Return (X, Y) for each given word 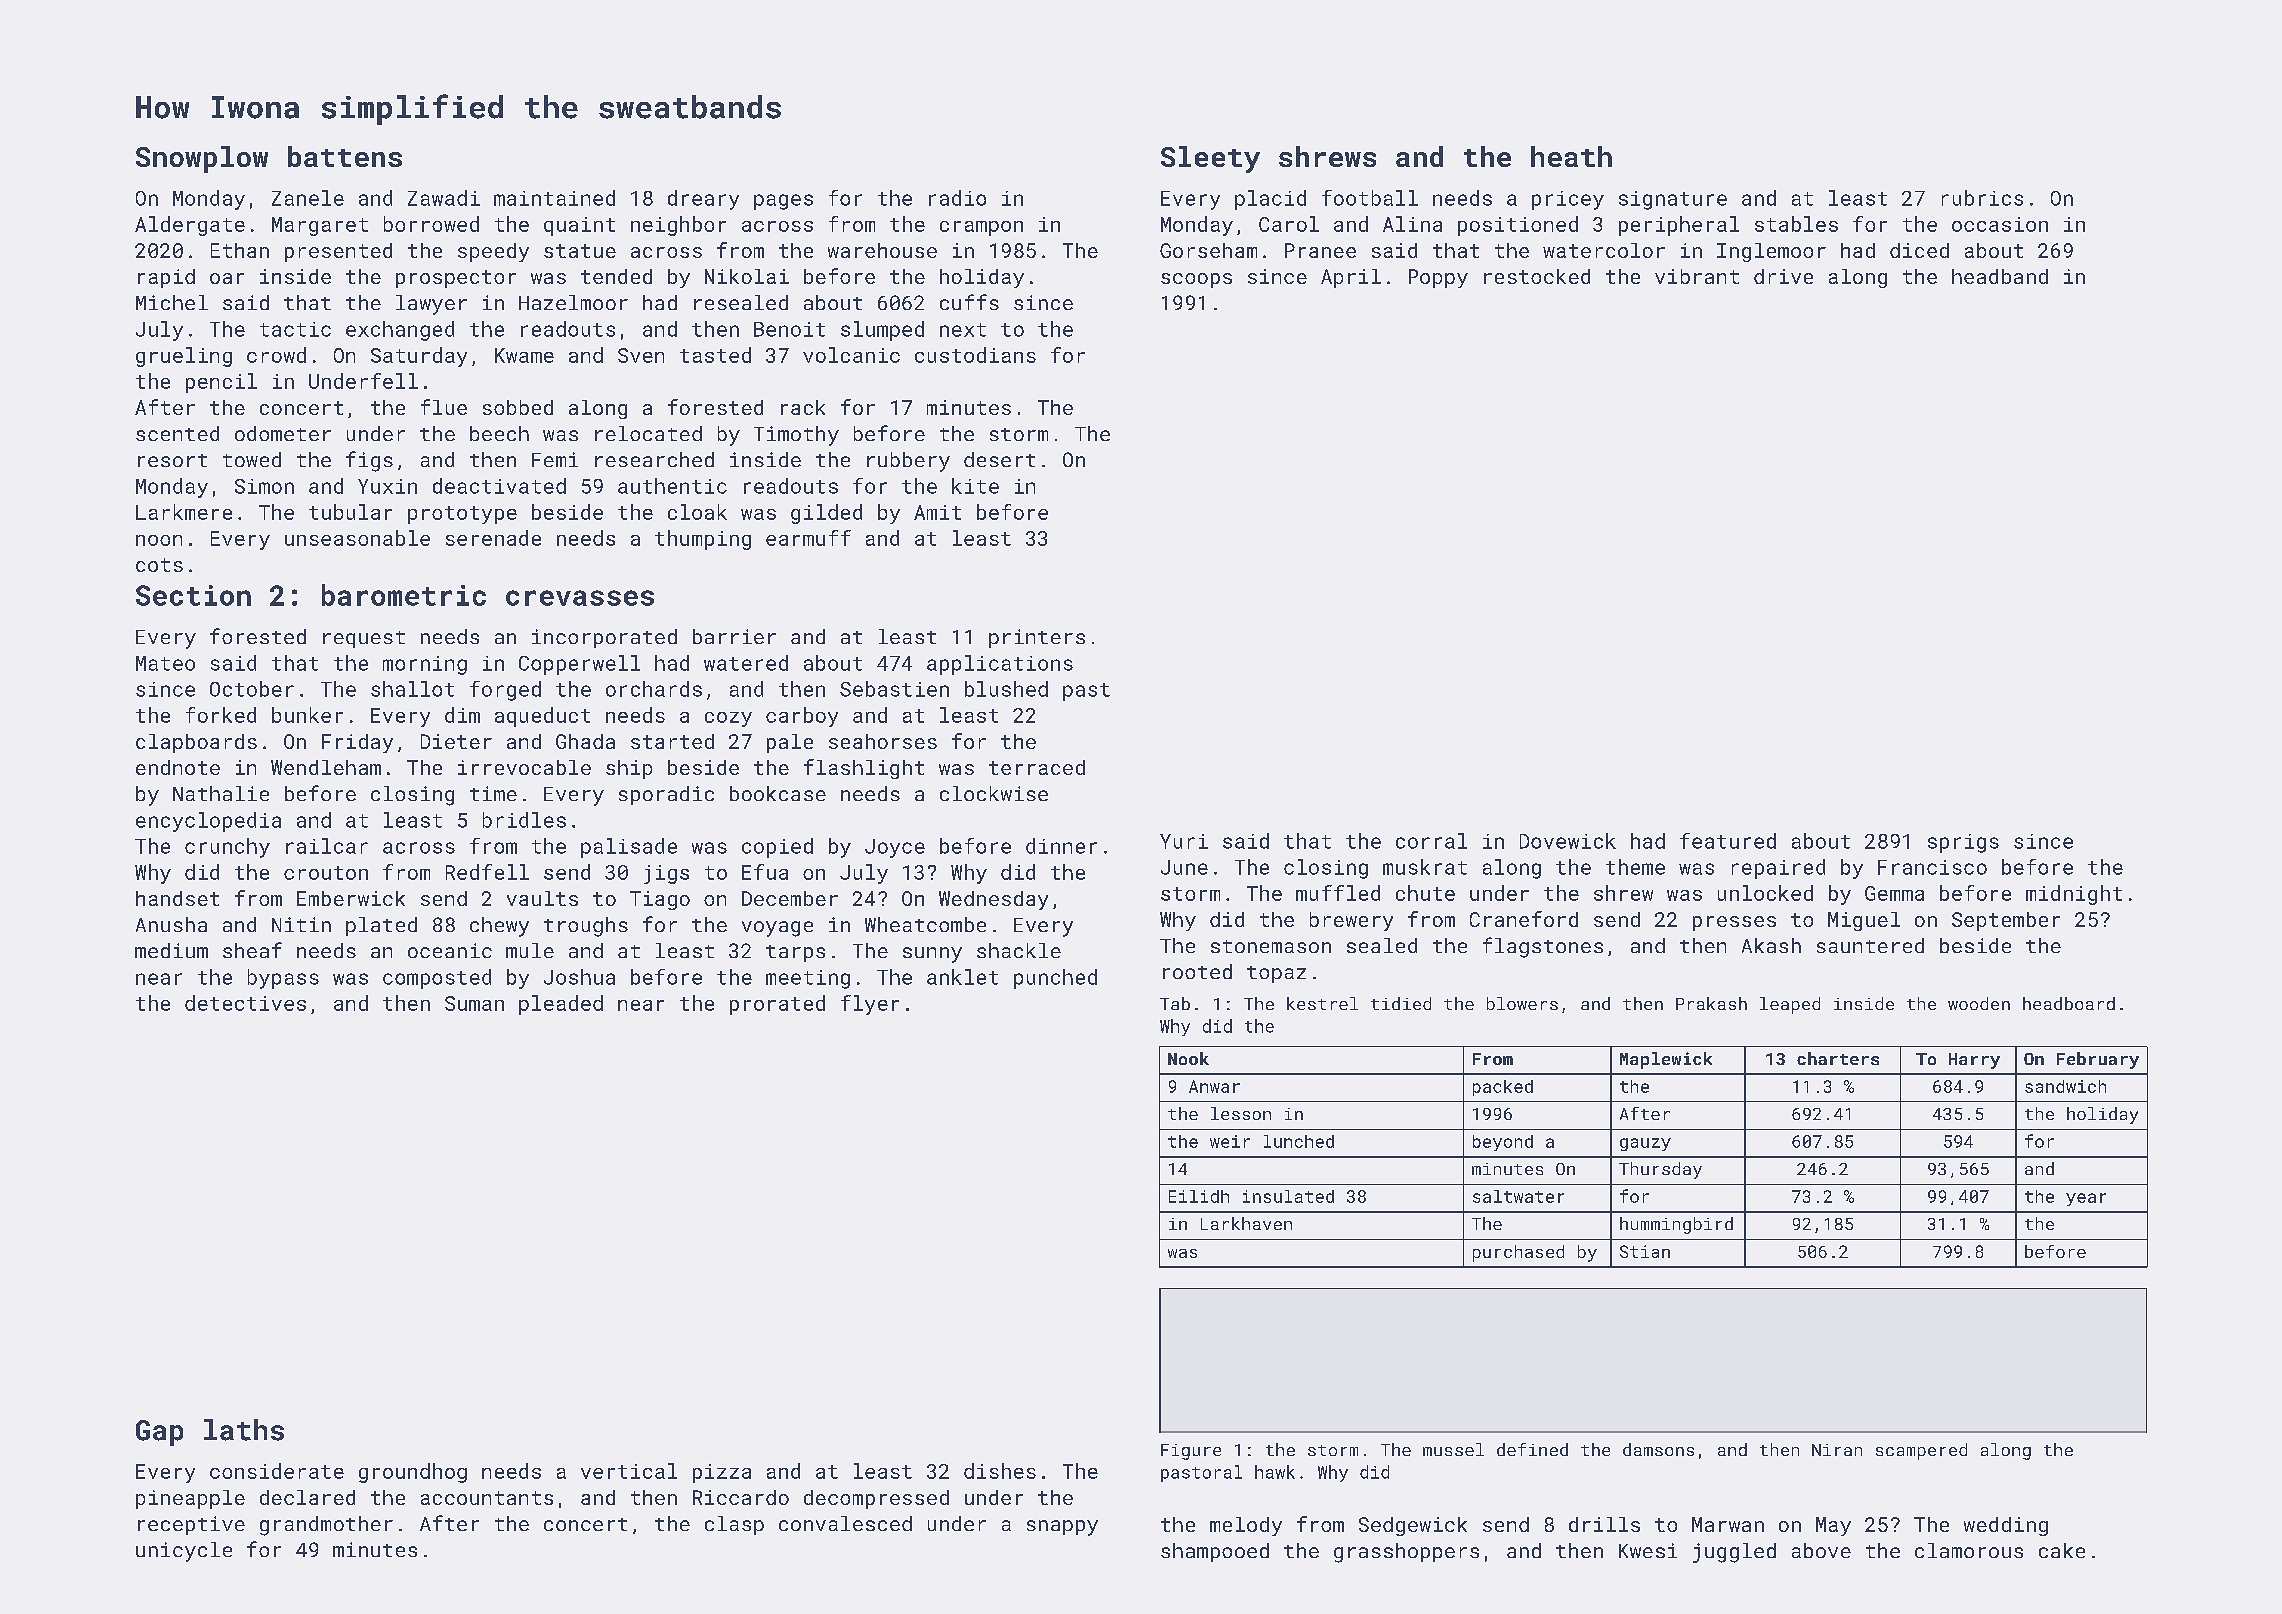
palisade (629, 848)
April (1351, 278)
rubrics (1982, 198)
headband (2000, 276)
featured (1728, 841)
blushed (1006, 689)
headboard (2069, 1003)
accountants (487, 1498)
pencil (221, 383)
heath (1571, 156)
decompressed (876, 1499)
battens (345, 156)
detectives (245, 1003)
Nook (1188, 1058)
